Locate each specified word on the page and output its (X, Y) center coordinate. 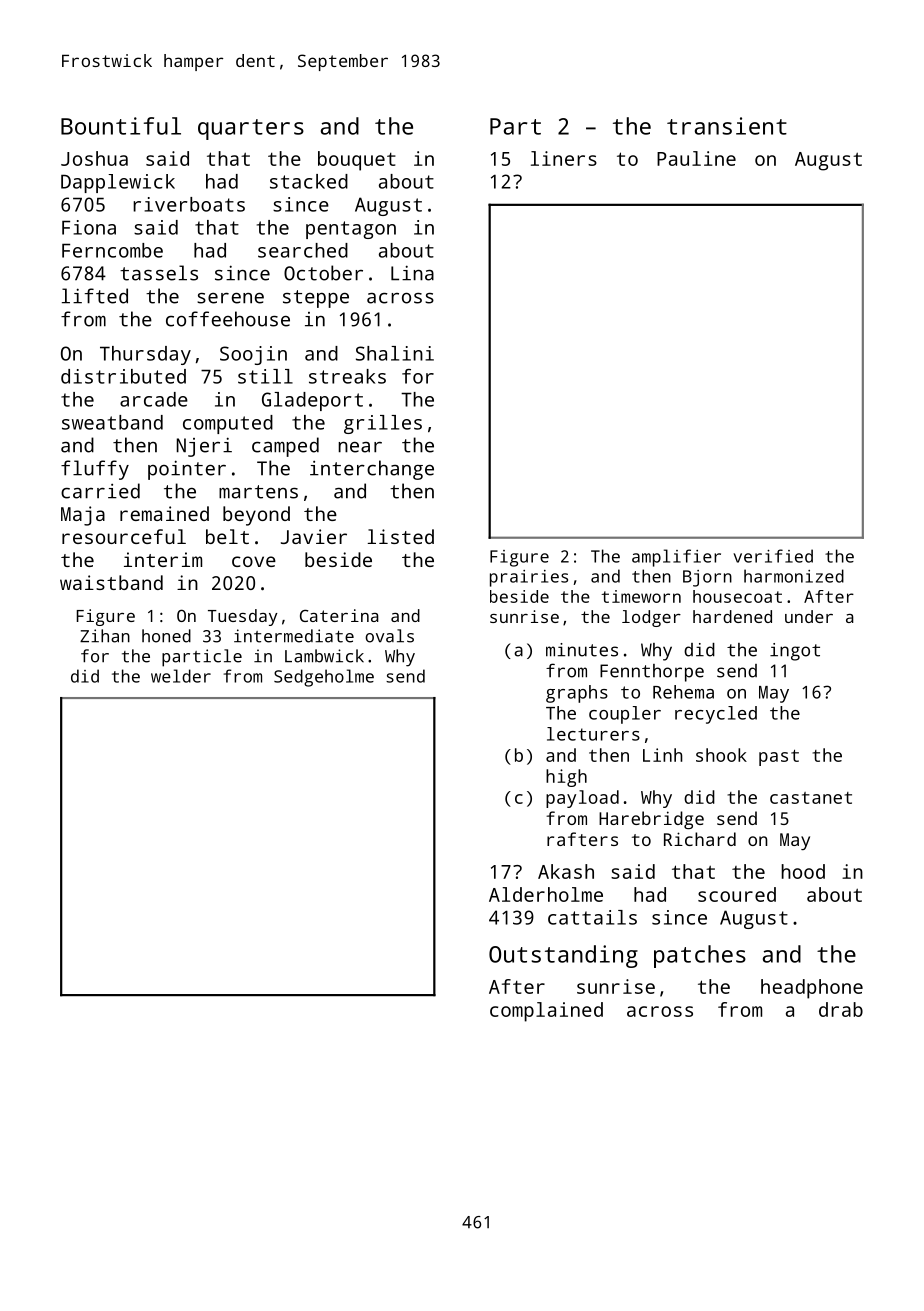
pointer (187, 470)
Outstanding (563, 956)
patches (700, 956)
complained (546, 1012)
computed (228, 424)
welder (181, 676)
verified (773, 556)
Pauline (696, 158)
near (360, 447)
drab (841, 1009)
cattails (592, 917)
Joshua (94, 158)
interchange (372, 470)
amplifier (676, 558)
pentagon (351, 230)
